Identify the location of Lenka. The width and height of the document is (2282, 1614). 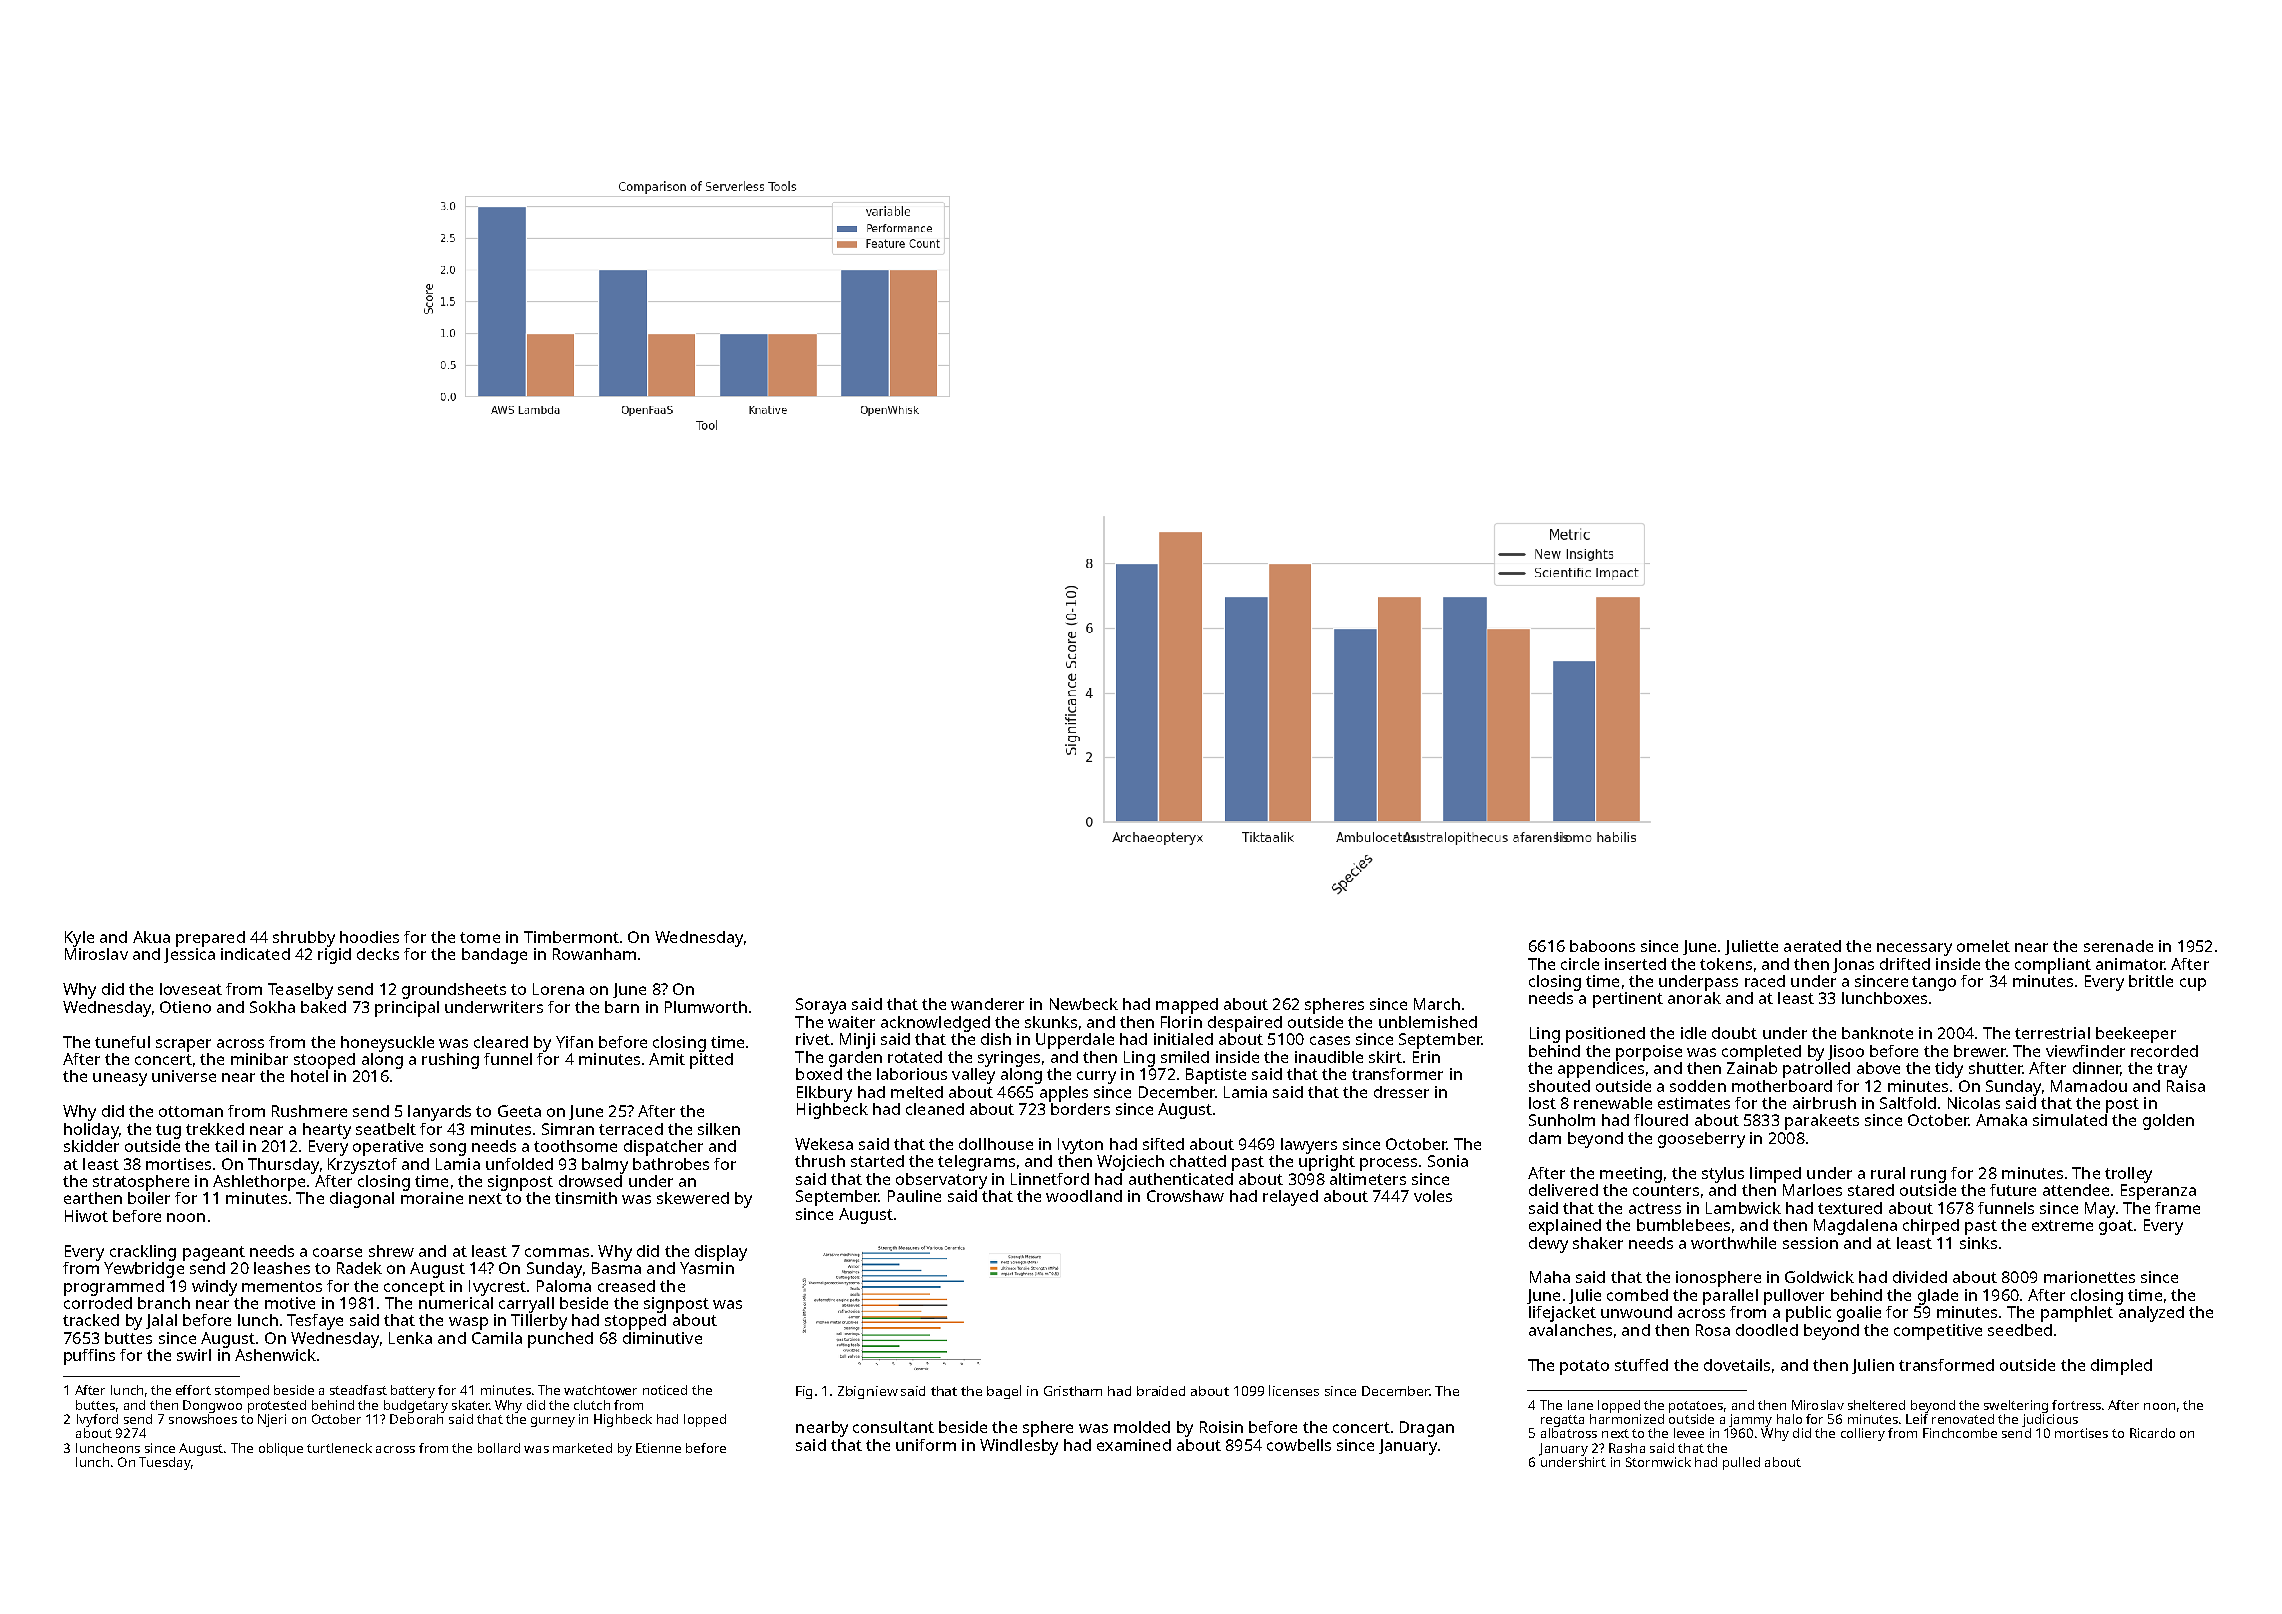
(410, 1338).
